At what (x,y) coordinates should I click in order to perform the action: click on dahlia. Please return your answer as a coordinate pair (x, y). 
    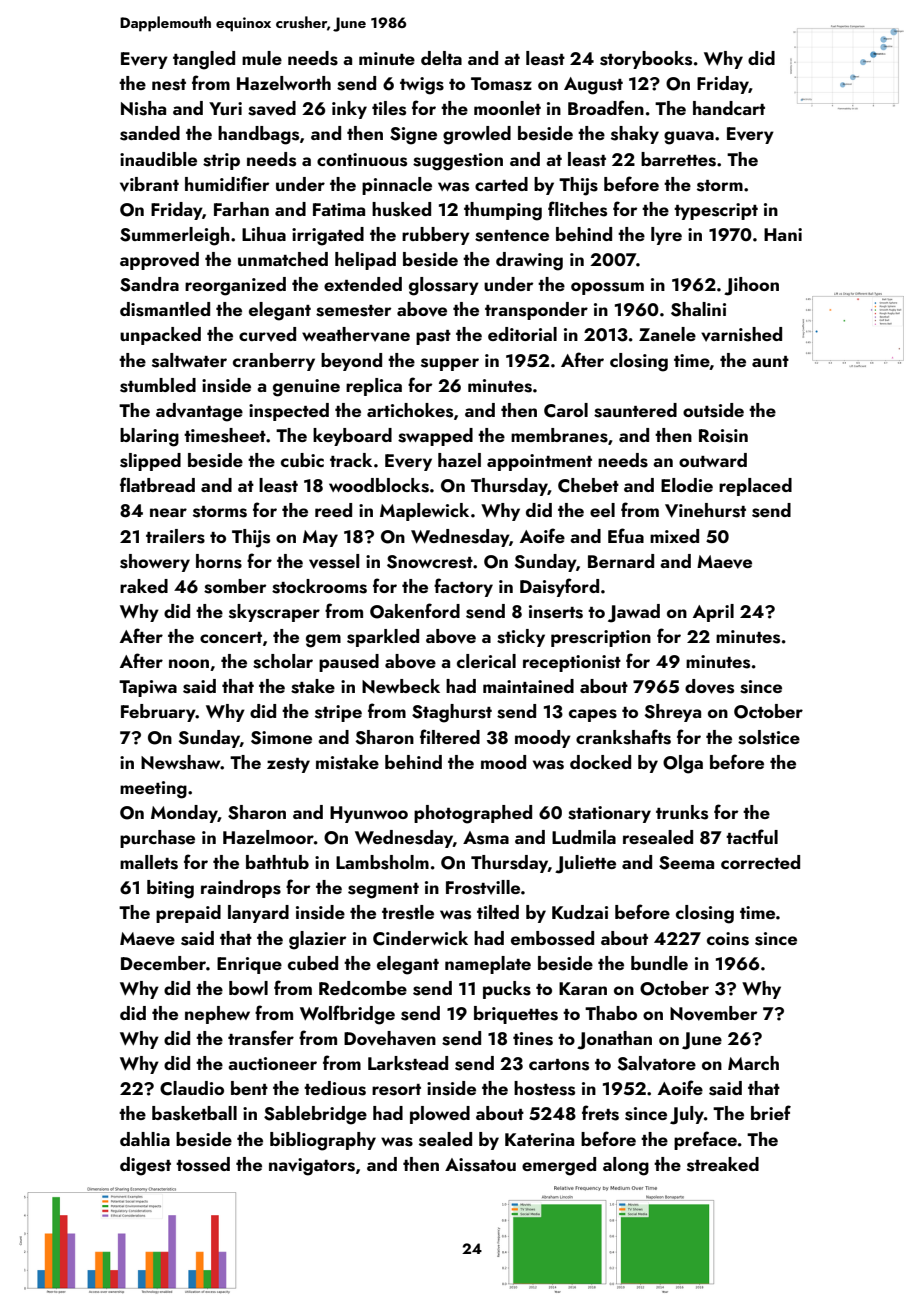
    Looking at the image, I should click on (145, 1139).
